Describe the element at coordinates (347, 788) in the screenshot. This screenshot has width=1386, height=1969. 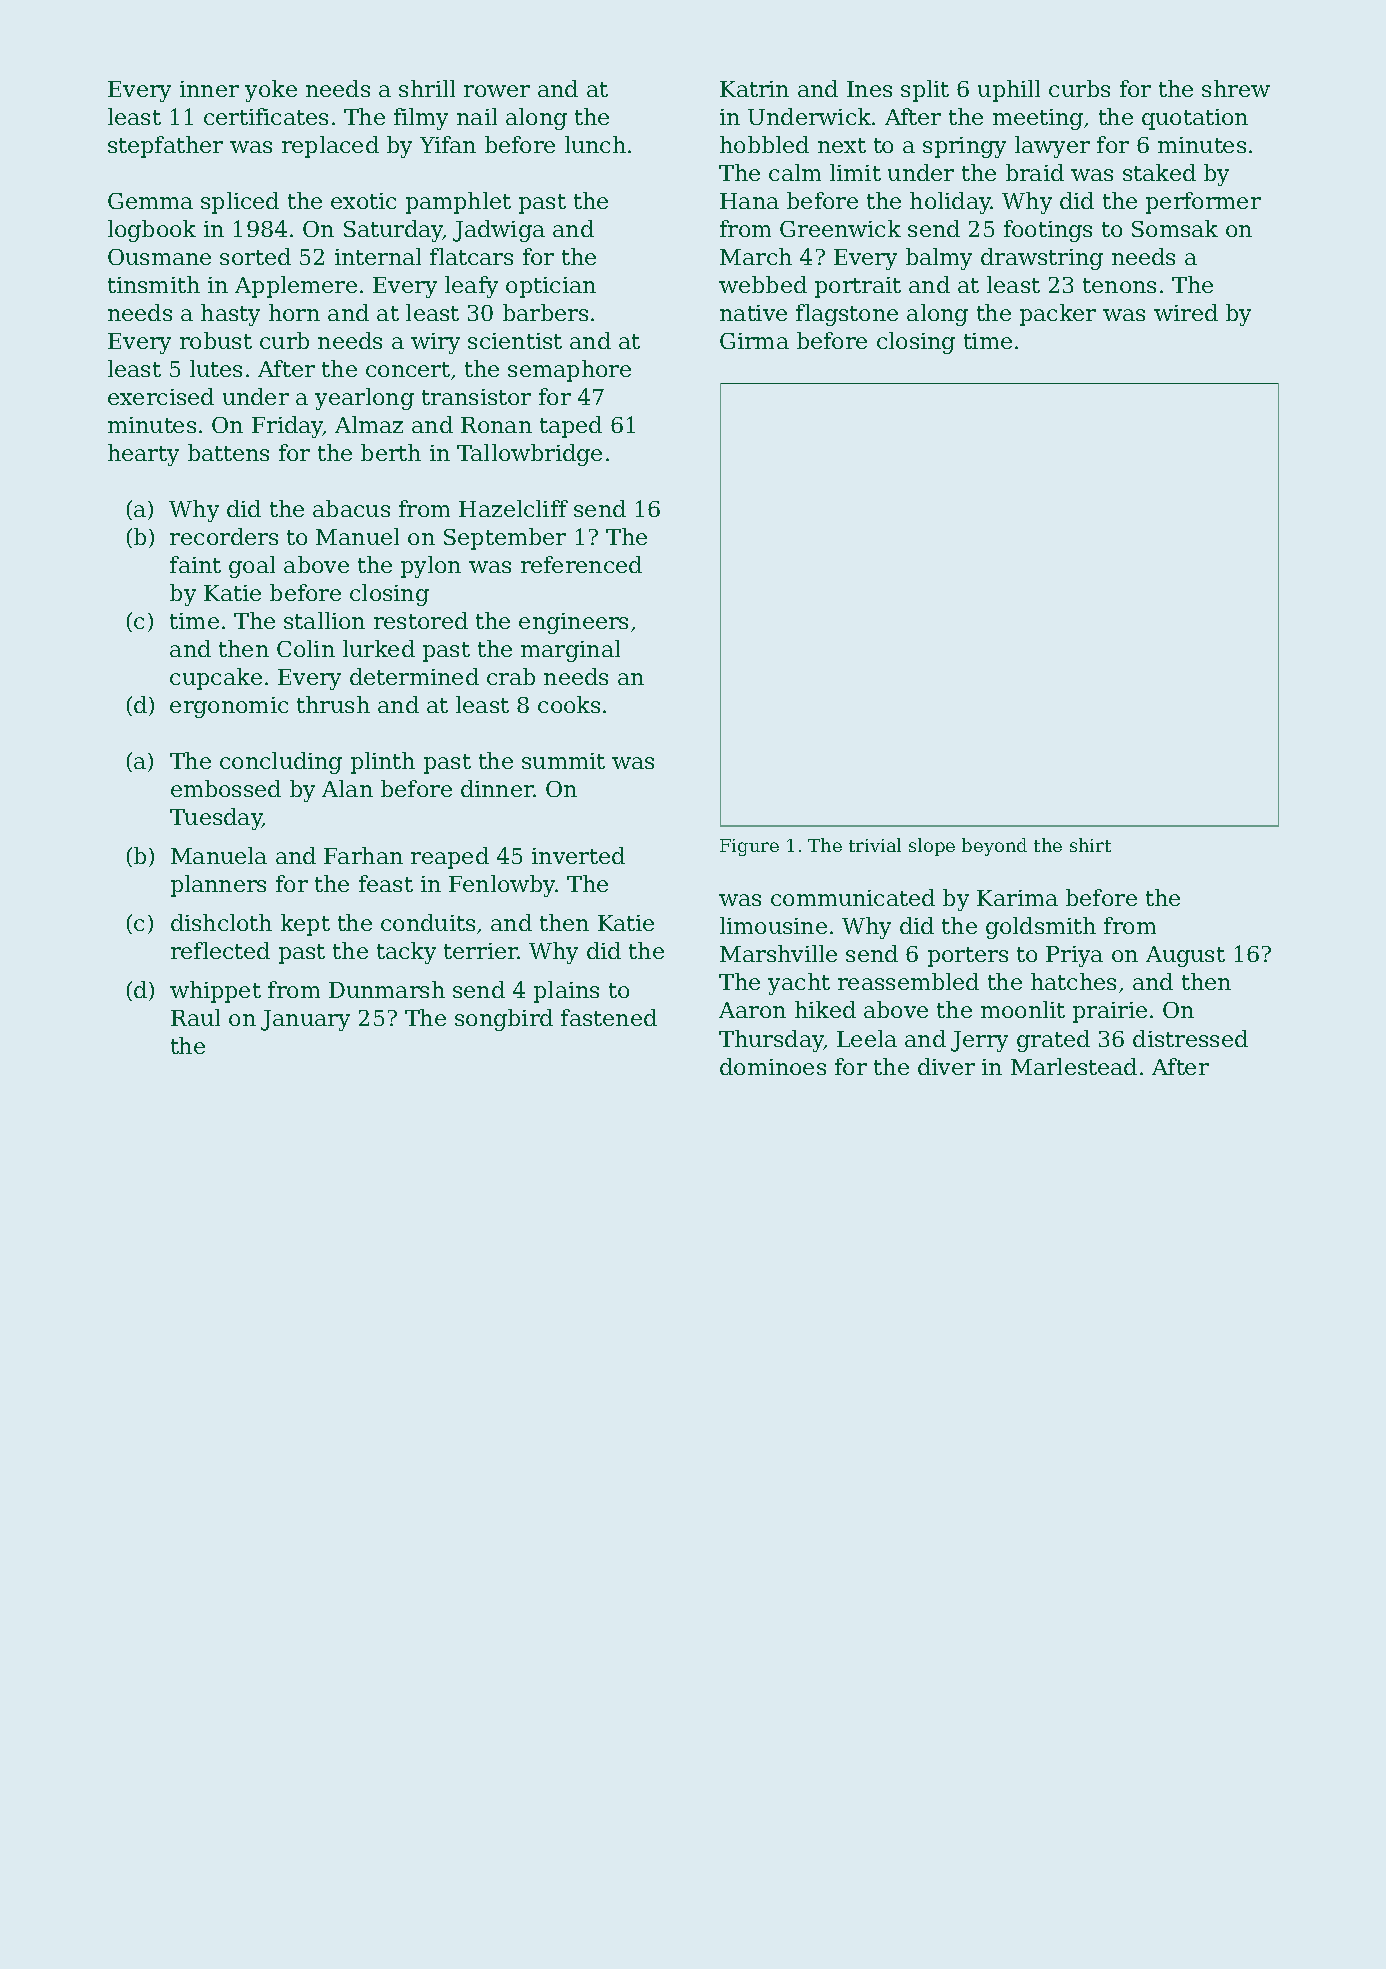
I see `Alan` at that location.
